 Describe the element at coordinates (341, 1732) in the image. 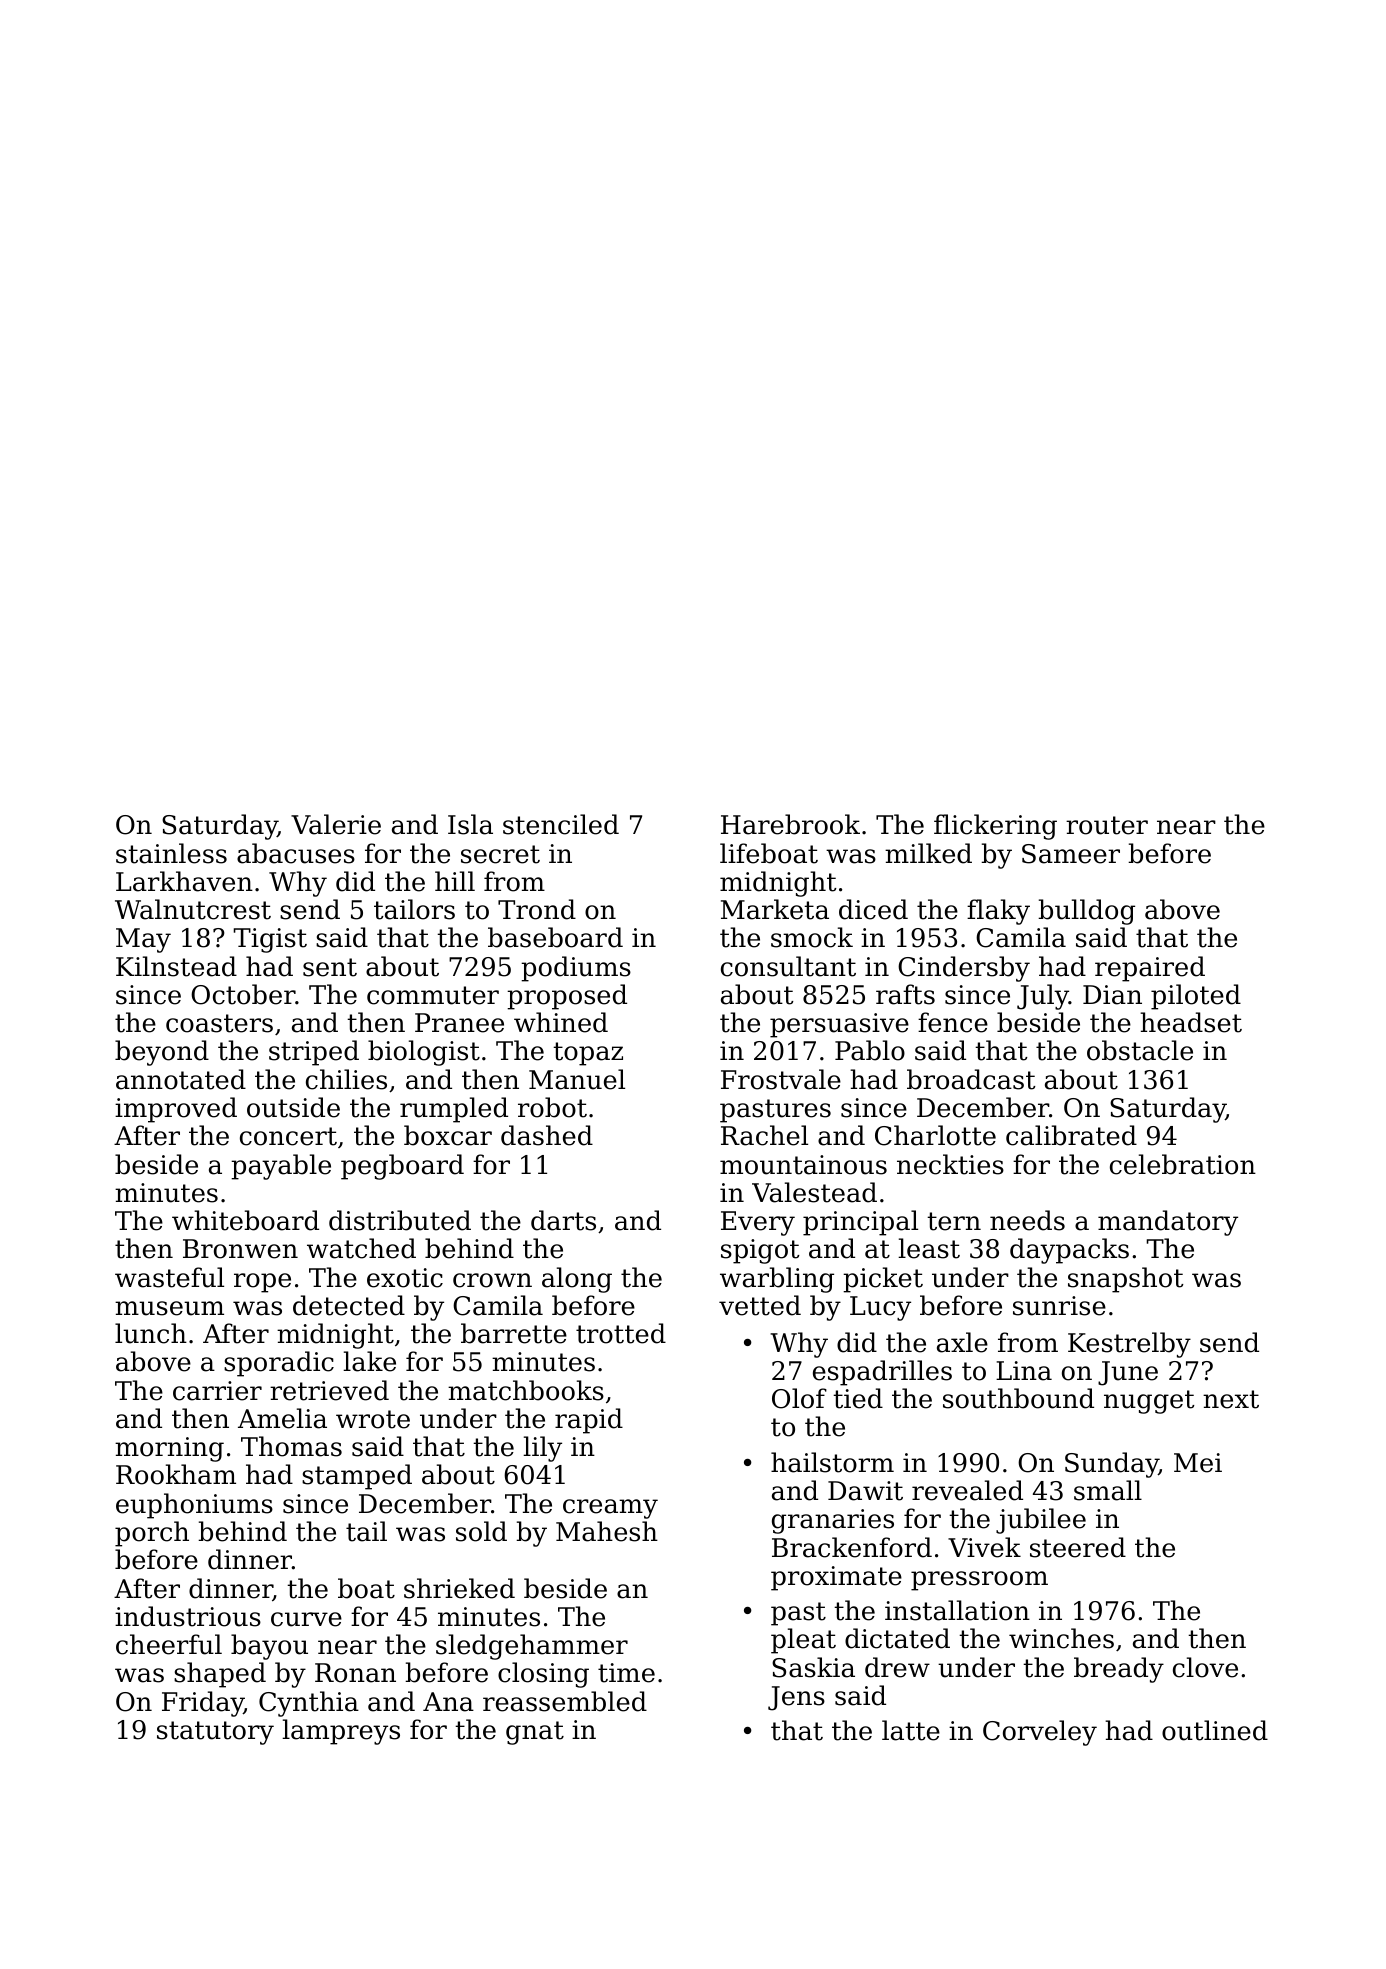

I see `lampreys` at that location.
